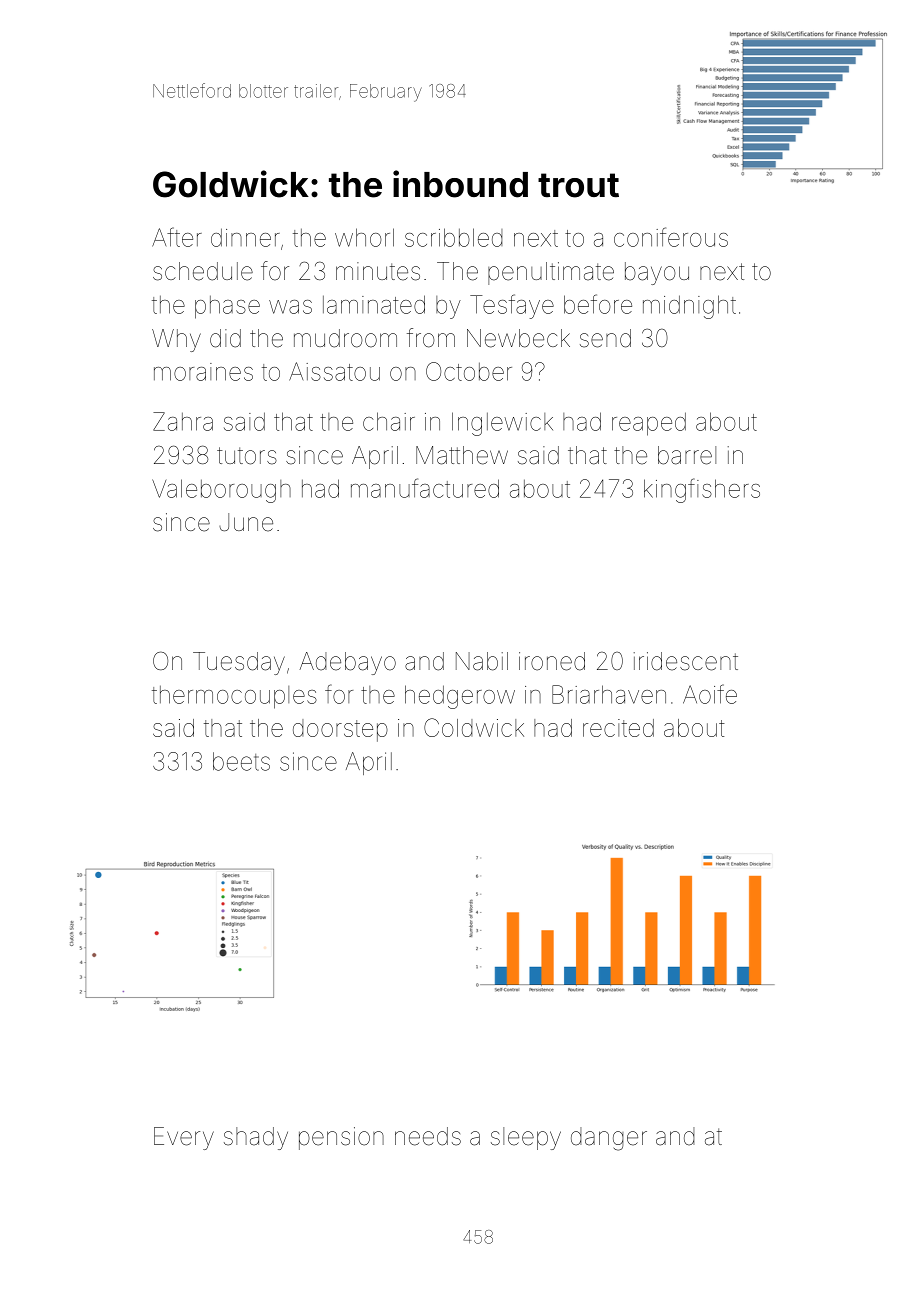 The height and width of the screenshot is (1311, 924). I want to click on Valeborough, so click(221, 491).
